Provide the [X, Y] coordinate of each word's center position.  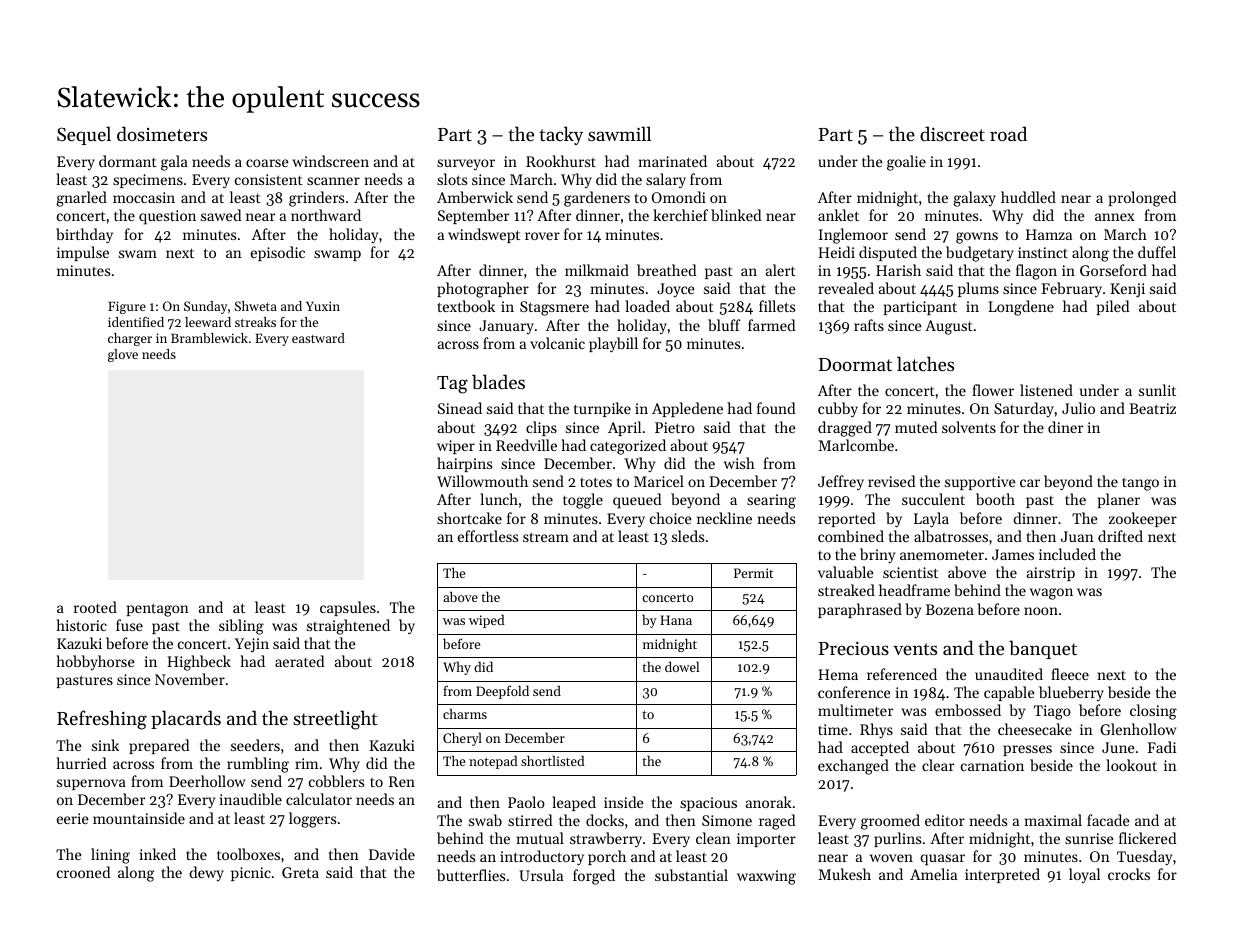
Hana [676, 620]
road [1008, 133]
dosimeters [162, 133]
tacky [561, 135]
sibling [241, 627]
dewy [206, 873]
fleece [1070, 674]
